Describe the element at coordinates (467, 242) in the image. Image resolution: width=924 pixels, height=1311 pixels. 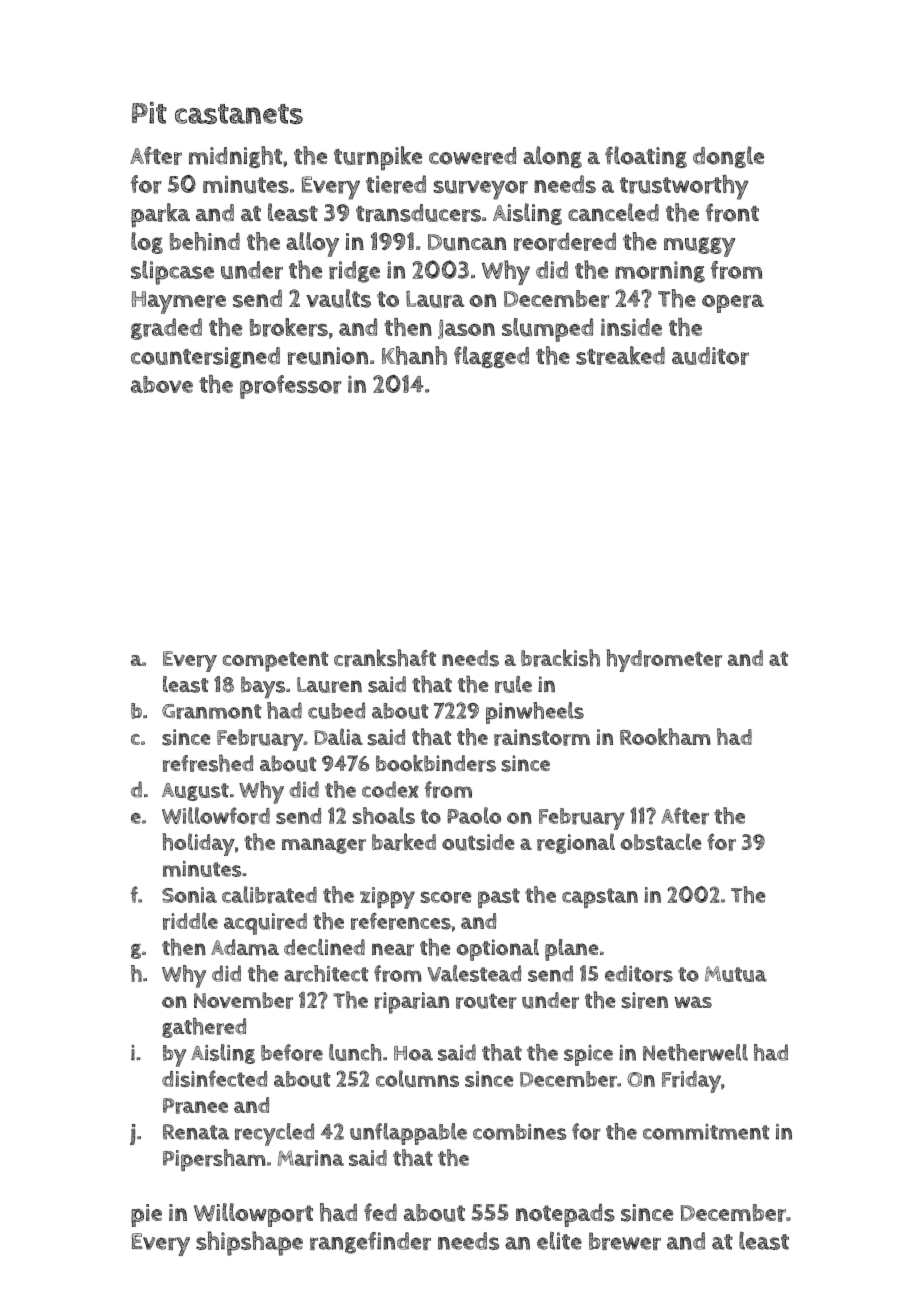
I see `Duncan` at that location.
